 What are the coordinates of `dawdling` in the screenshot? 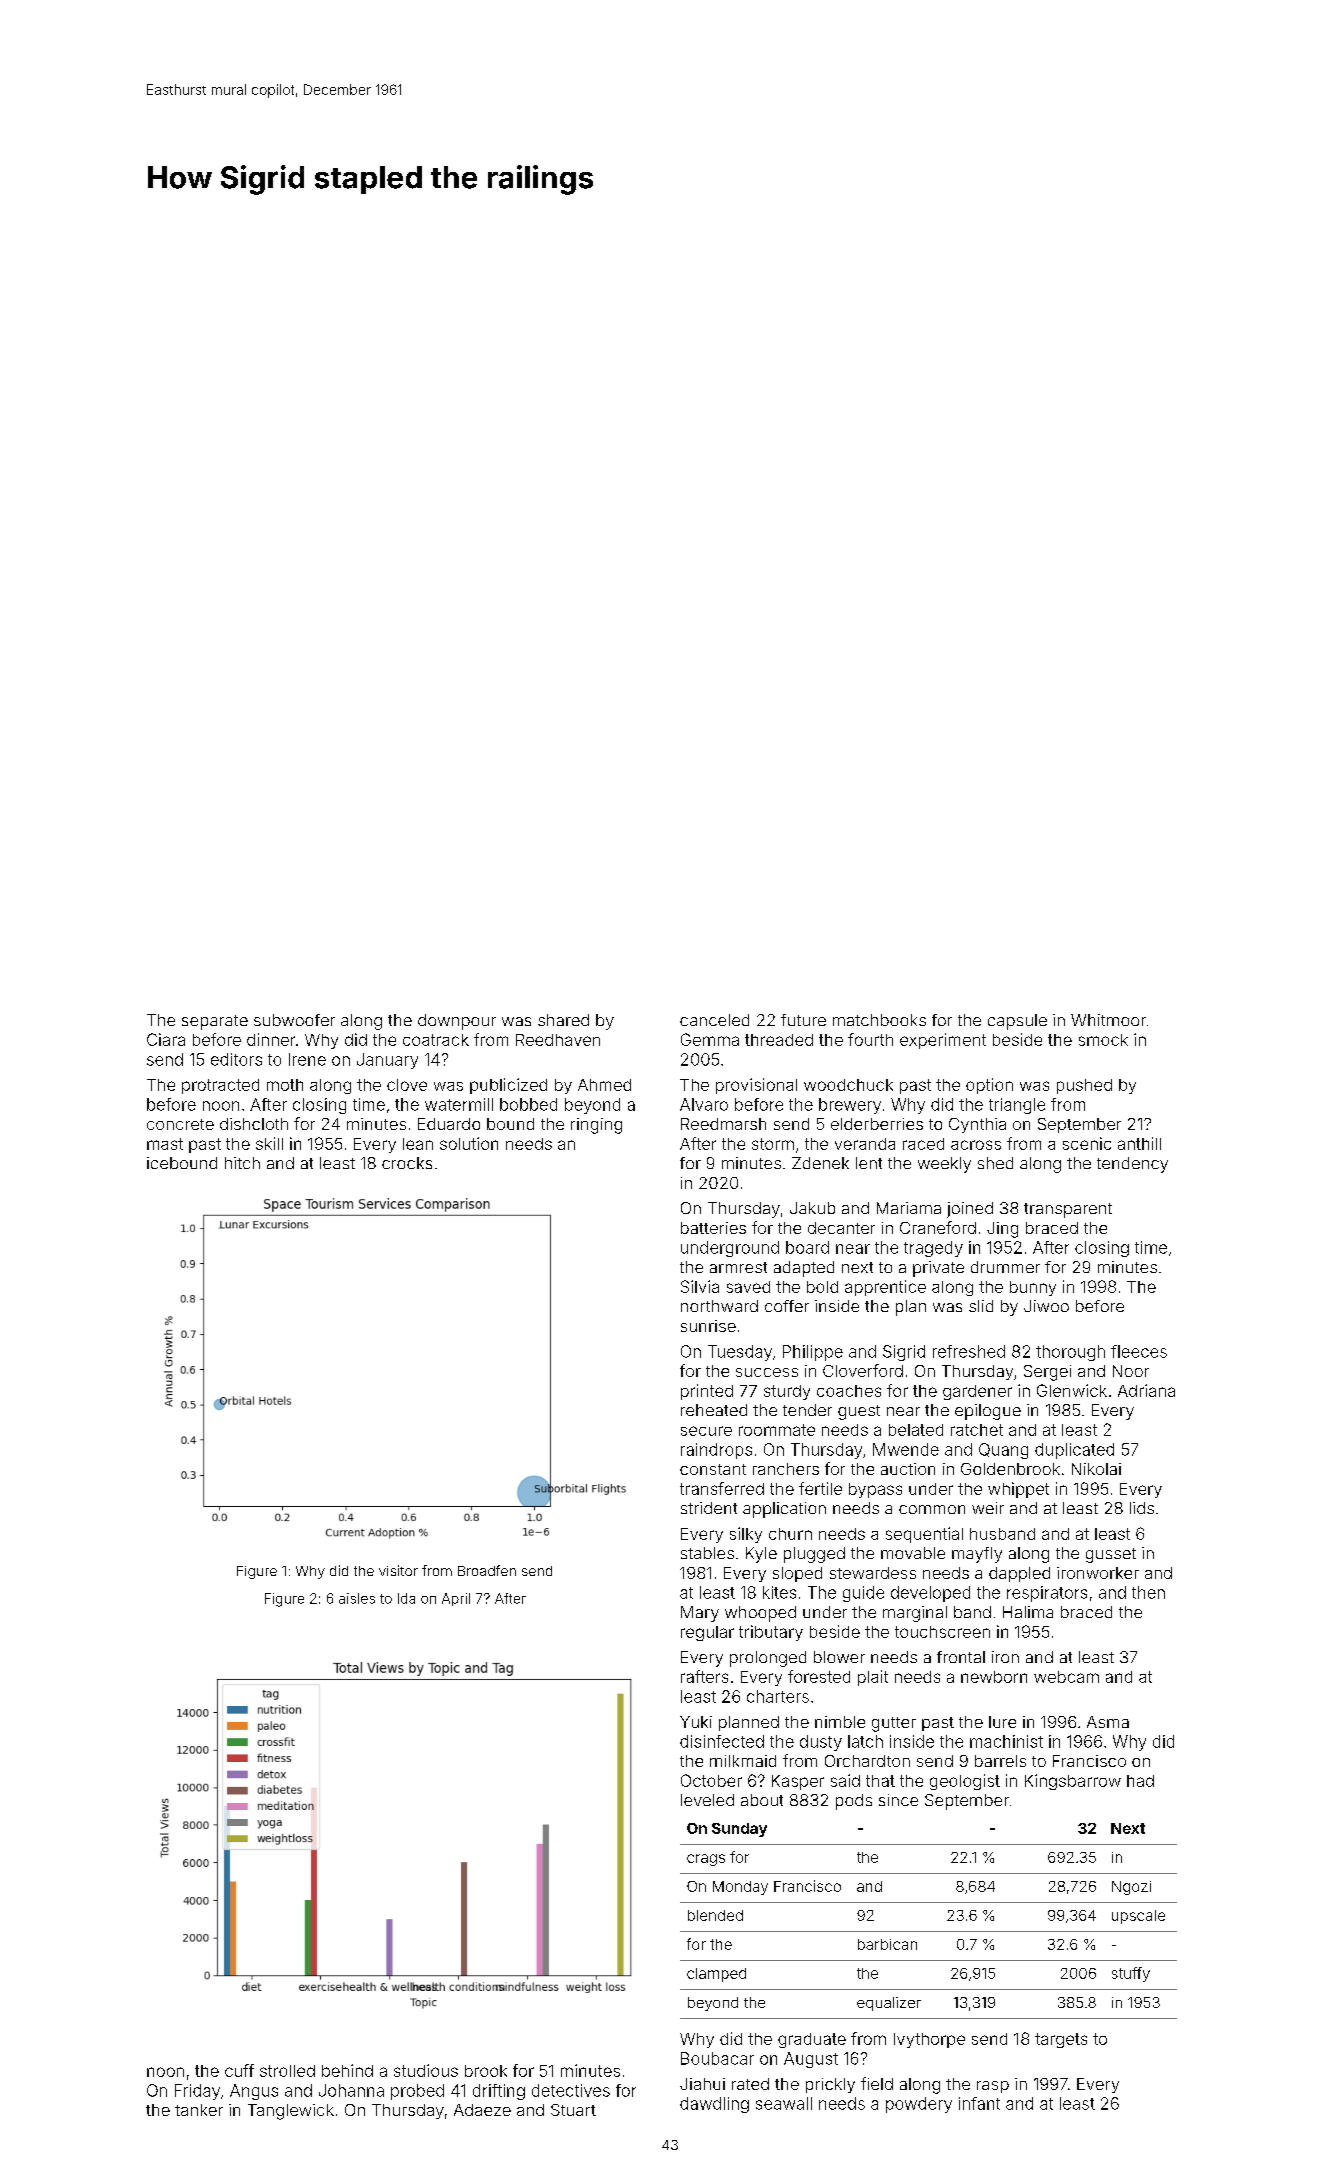 It's located at (714, 2105).
